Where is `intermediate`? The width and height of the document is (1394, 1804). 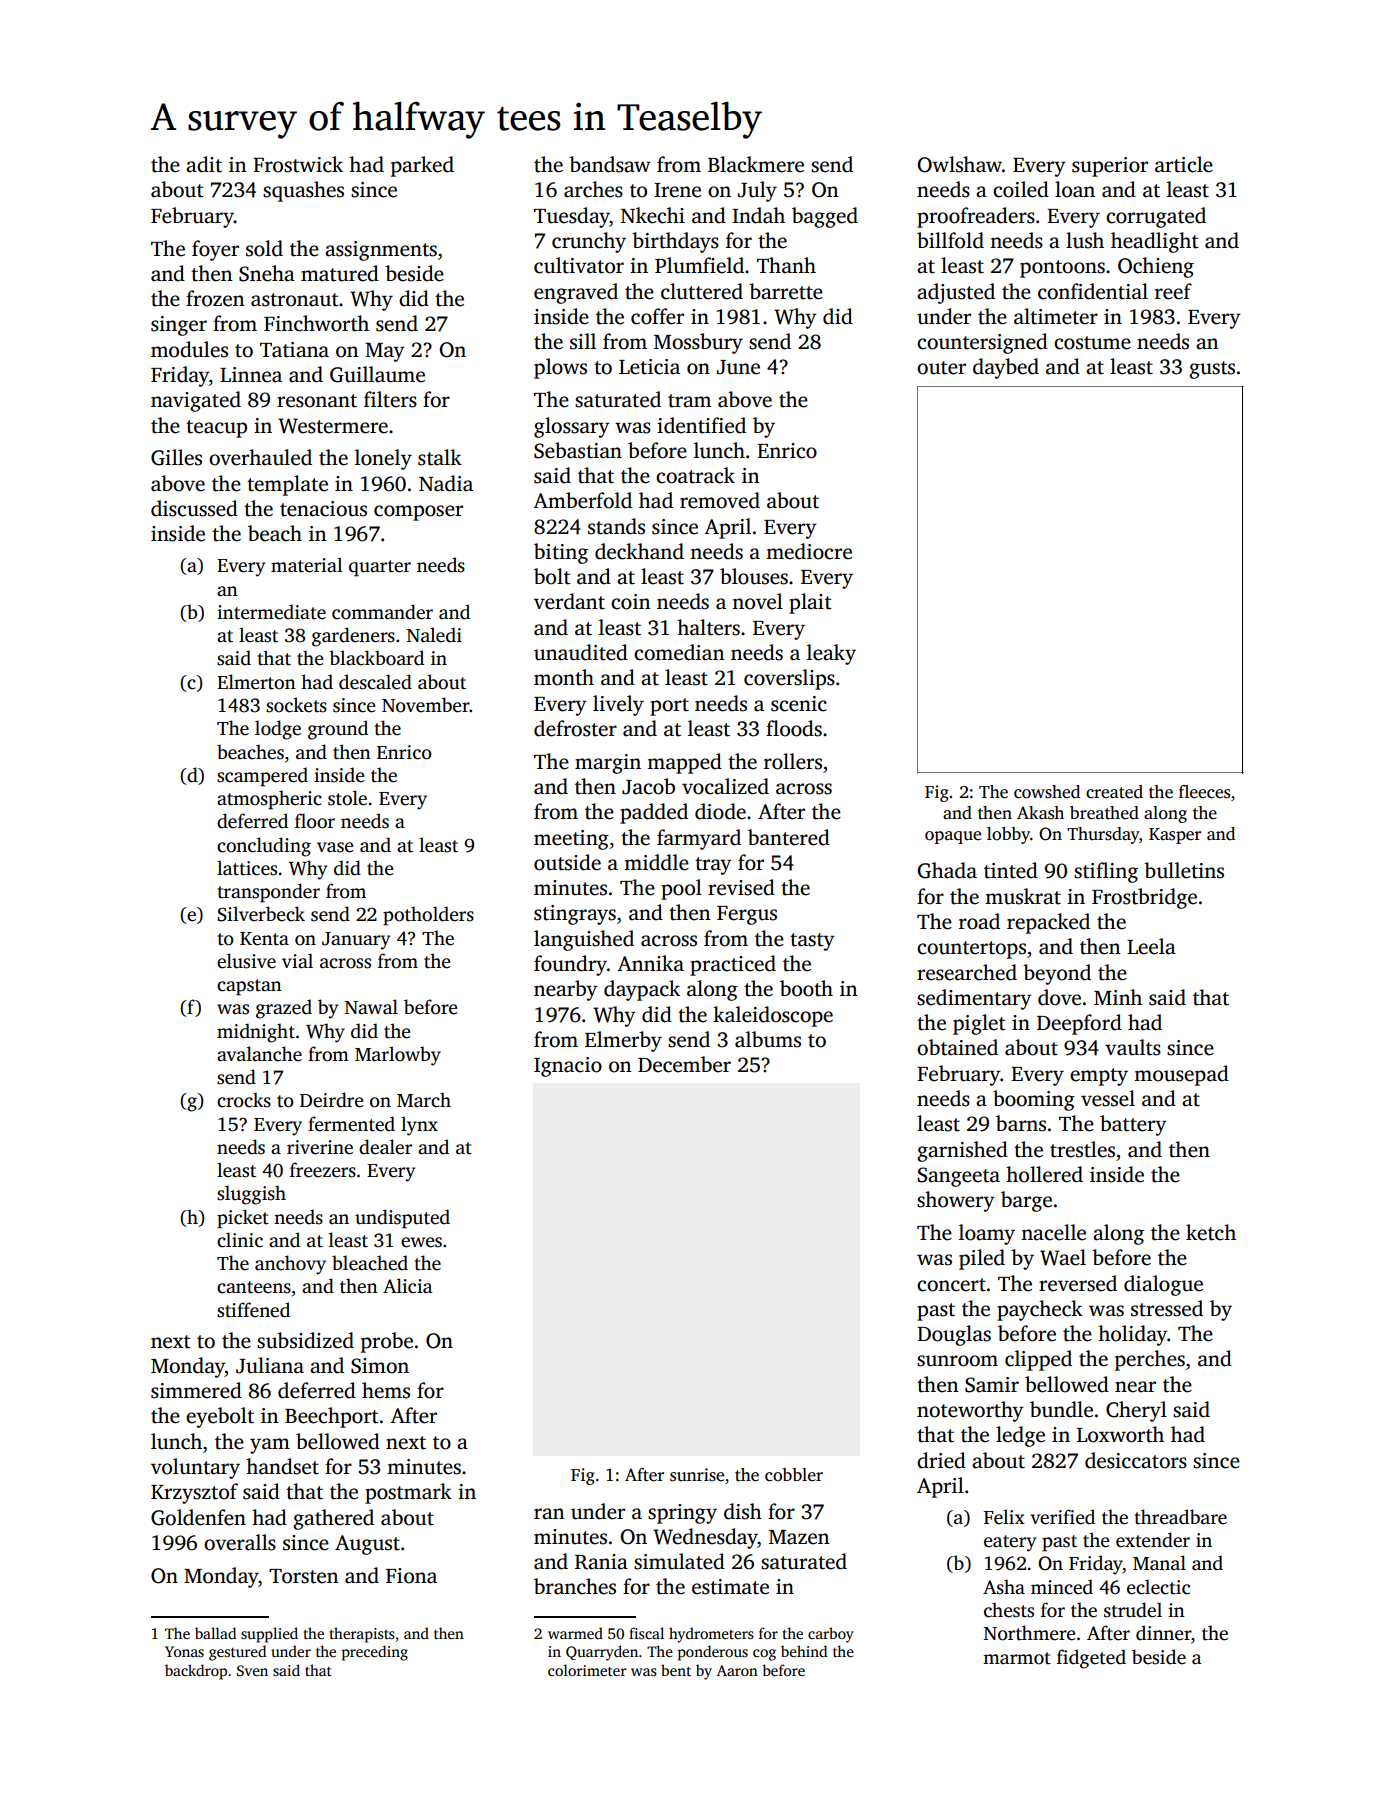
intermediate is located at coordinates (271, 612).
